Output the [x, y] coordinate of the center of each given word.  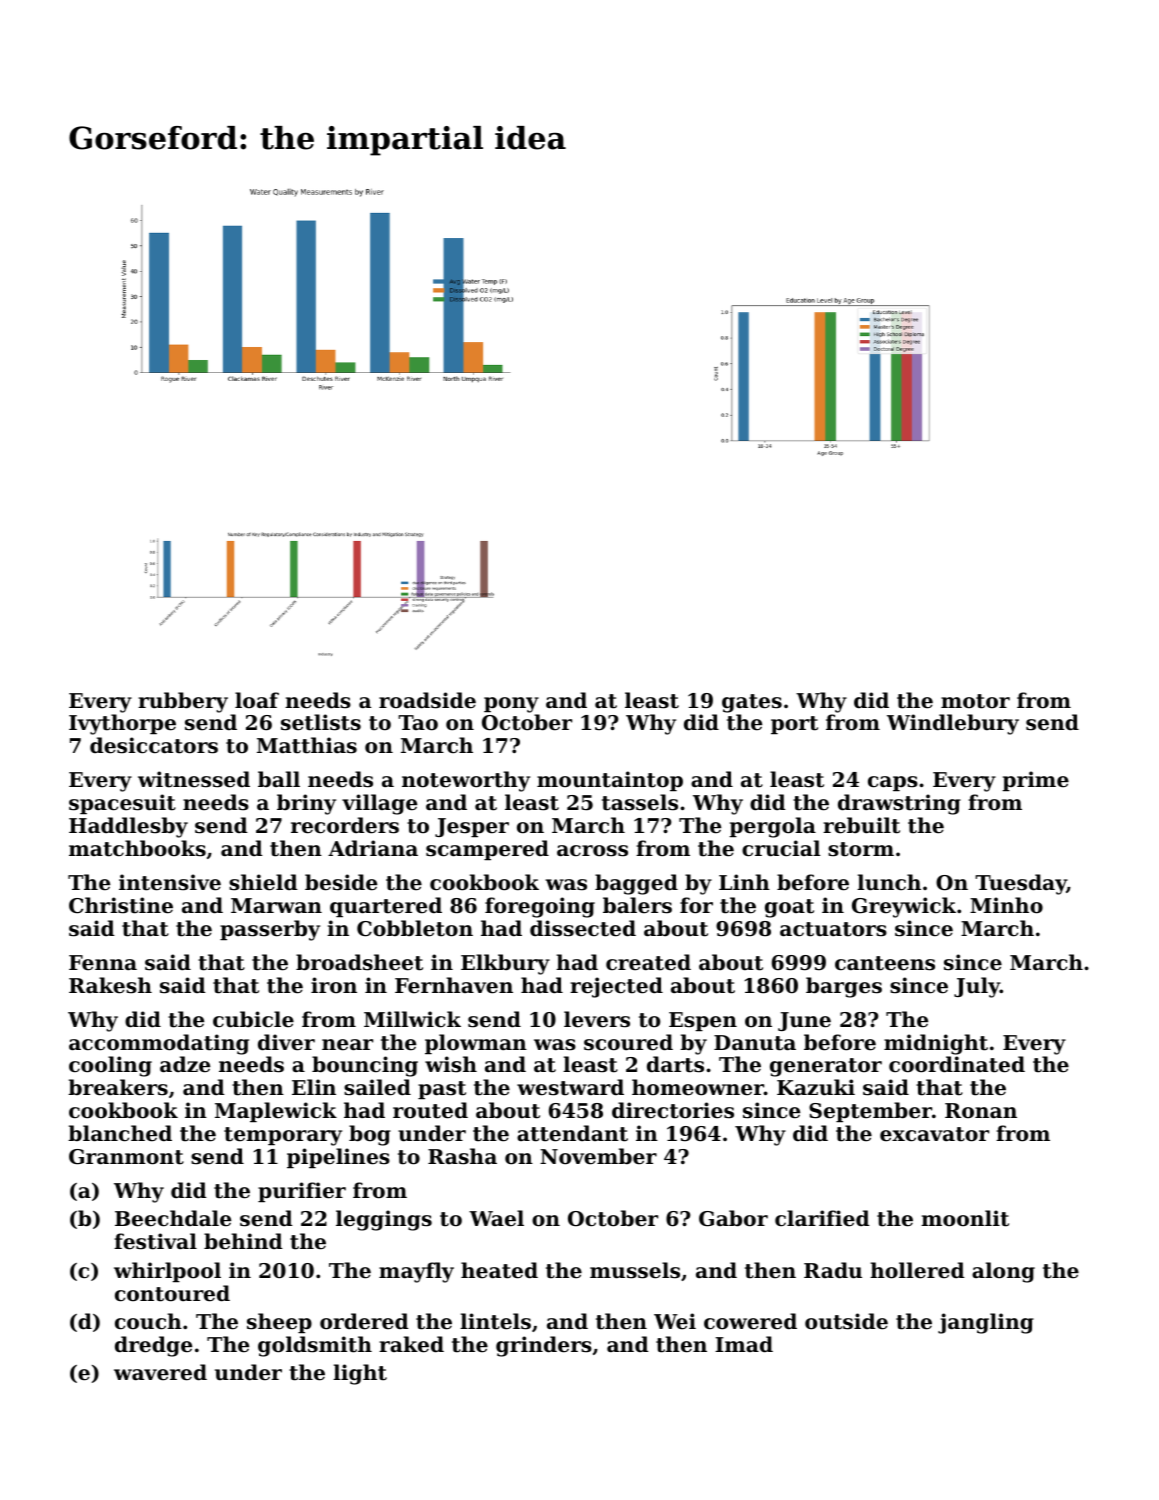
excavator [934, 1134]
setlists [321, 722]
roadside [427, 700]
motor [975, 701]
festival [155, 1241]
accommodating [159, 1044]
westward [570, 1087]
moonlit [965, 1218]
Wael [496, 1218]
